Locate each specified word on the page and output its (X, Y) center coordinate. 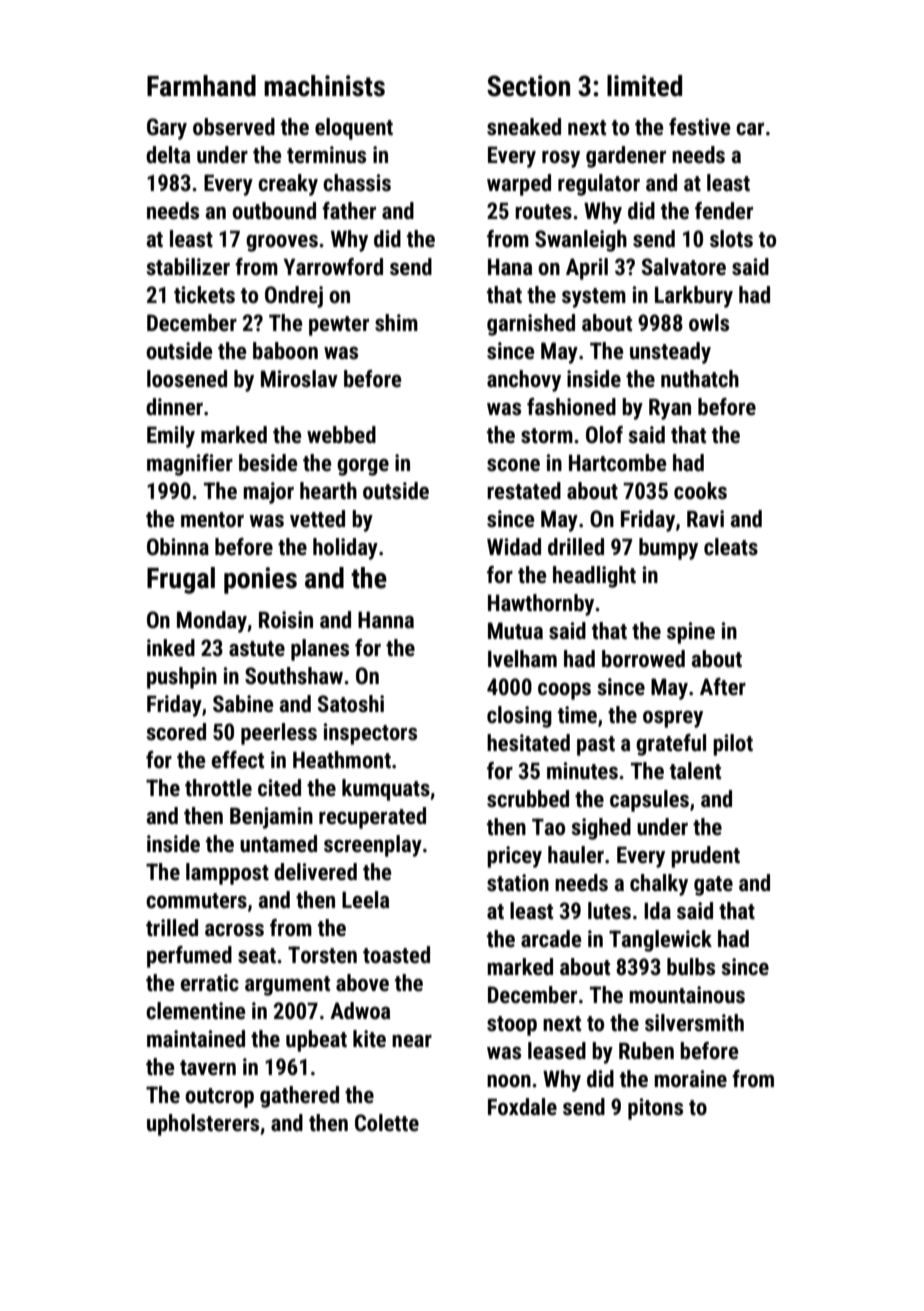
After (723, 687)
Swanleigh (581, 241)
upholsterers (203, 1125)
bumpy (668, 549)
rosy (561, 159)
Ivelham (522, 659)
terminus (326, 155)
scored (176, 732)
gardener (626, 157)
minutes (582, 771)
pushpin (182, 678)
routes (543, 212)
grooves (282, 243)
